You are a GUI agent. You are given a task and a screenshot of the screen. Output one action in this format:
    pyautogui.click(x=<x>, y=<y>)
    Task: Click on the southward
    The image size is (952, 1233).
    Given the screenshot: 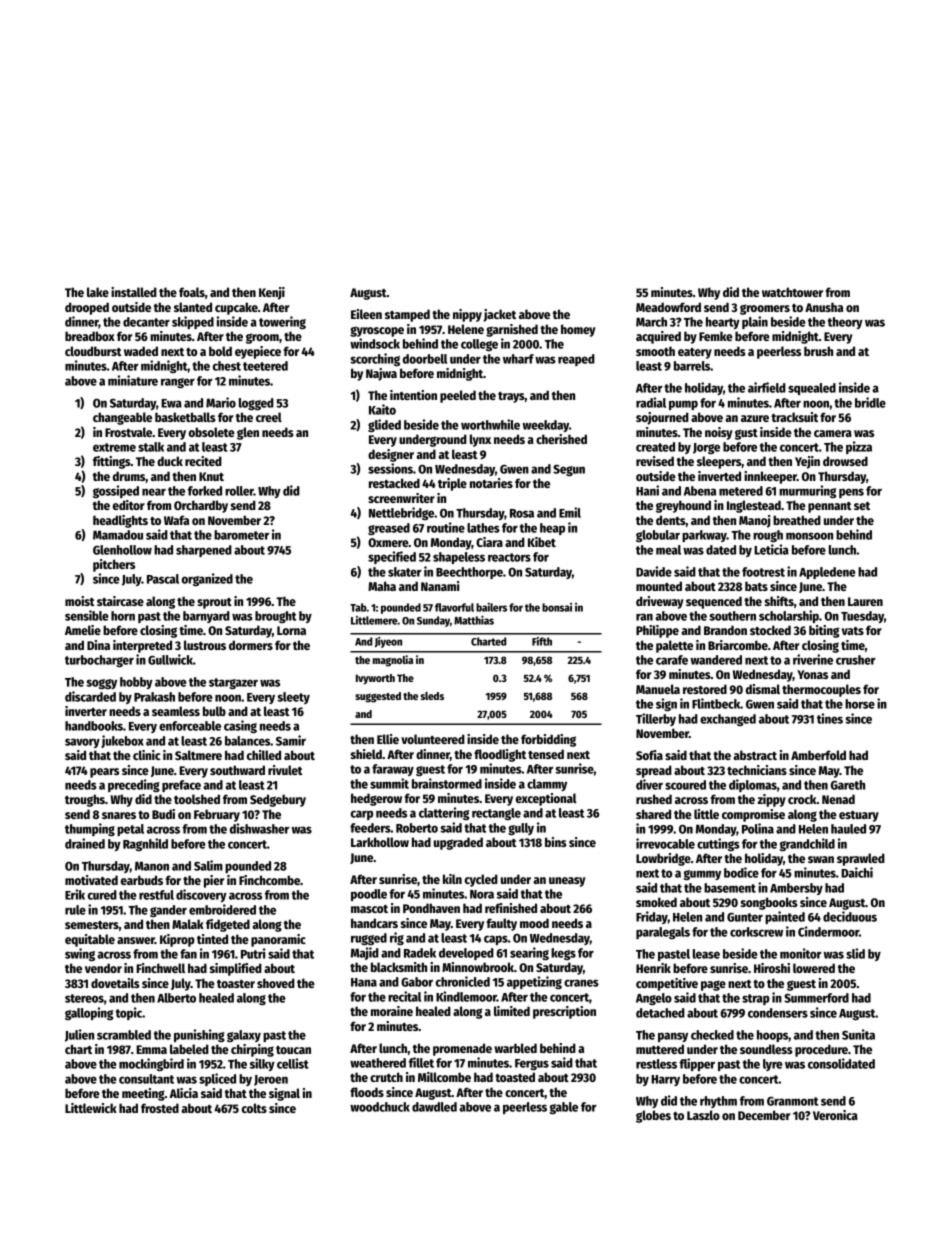 What is the action you would take?
    pyautogui.click(x=237, y=770)
